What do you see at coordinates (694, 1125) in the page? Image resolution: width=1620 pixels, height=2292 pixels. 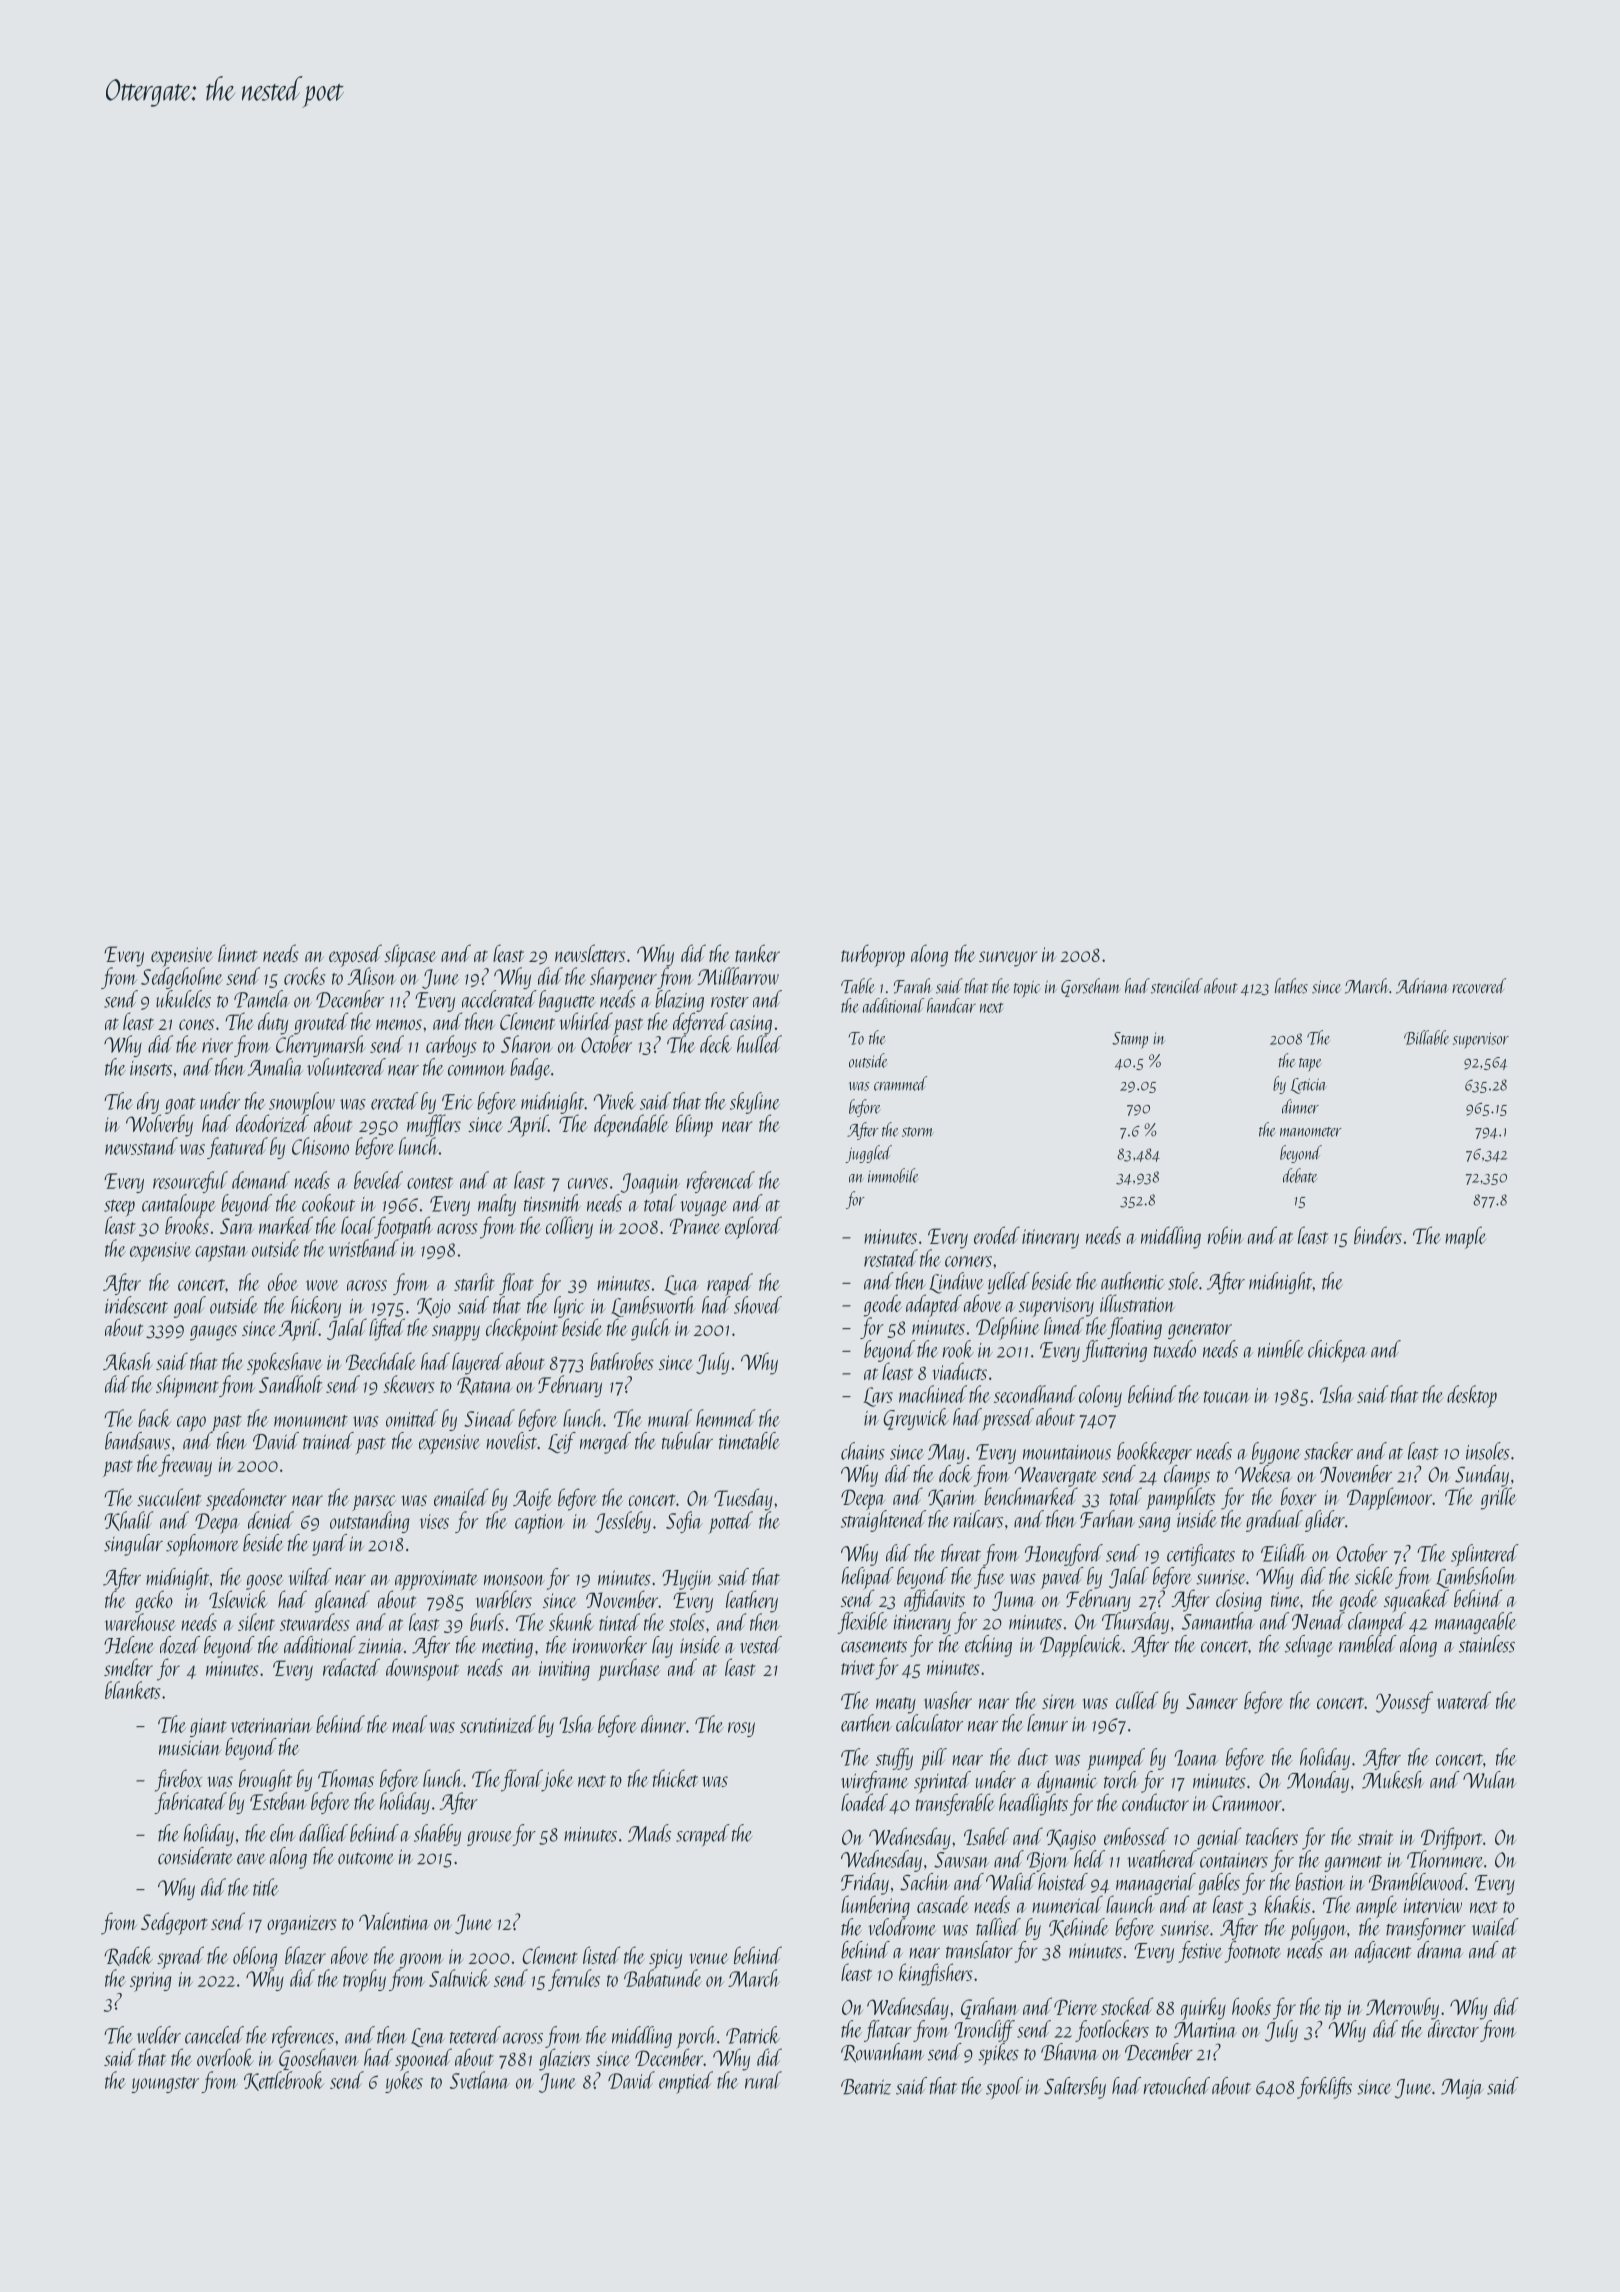 I see `blimp` at bounding box center [694, 1125].
